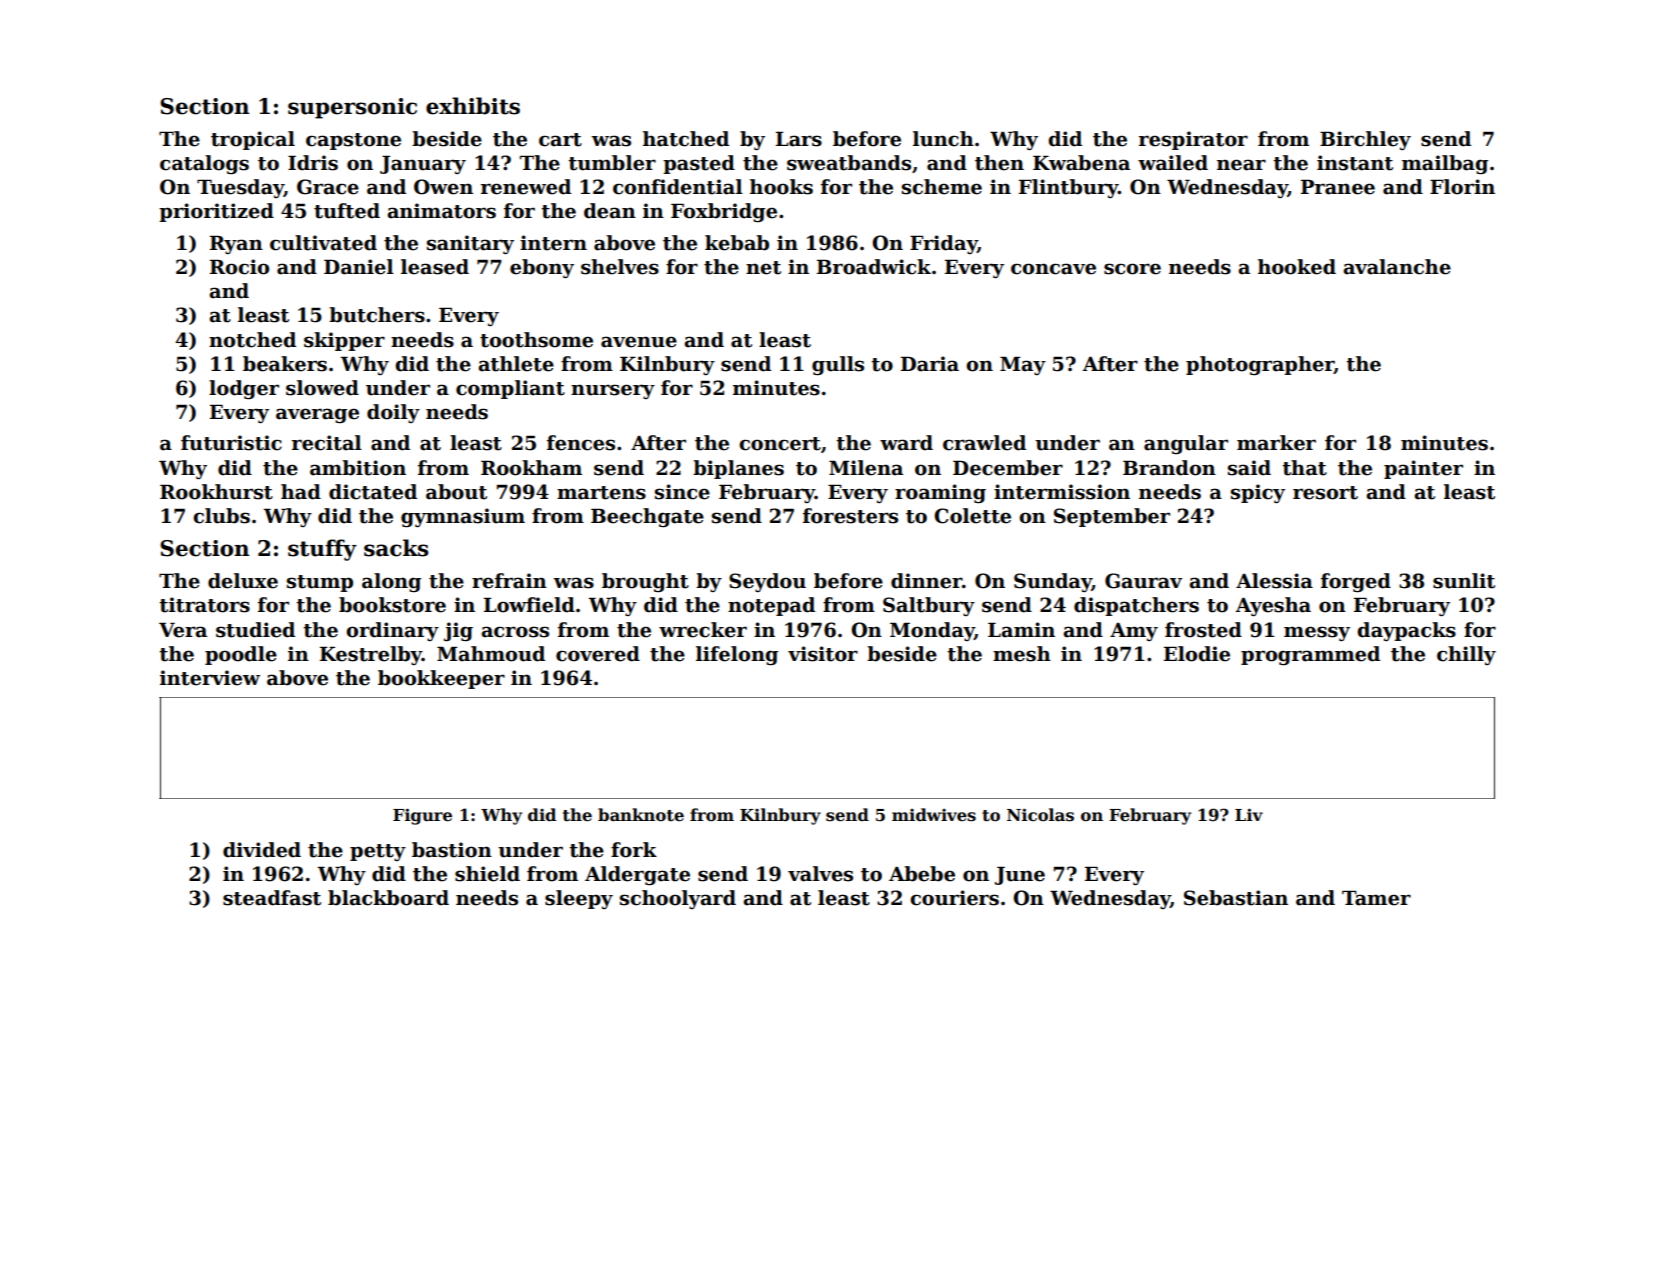  Describe the element at coordinates (1376, 898) in the image. I see `Tamer` at that location.
